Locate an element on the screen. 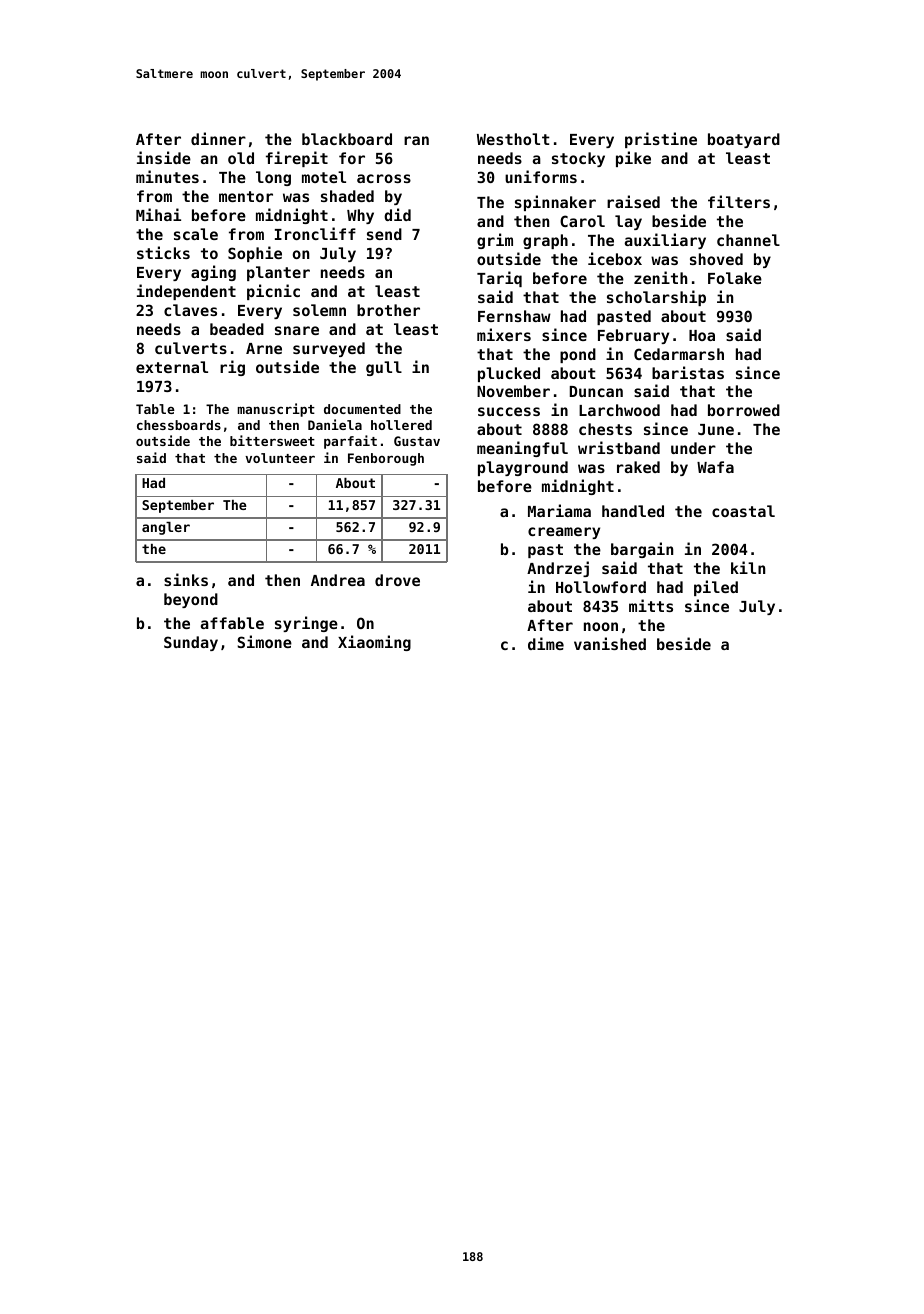 This screenshot has width=924, height=1314. inside is located at coordinates (164, 157).
